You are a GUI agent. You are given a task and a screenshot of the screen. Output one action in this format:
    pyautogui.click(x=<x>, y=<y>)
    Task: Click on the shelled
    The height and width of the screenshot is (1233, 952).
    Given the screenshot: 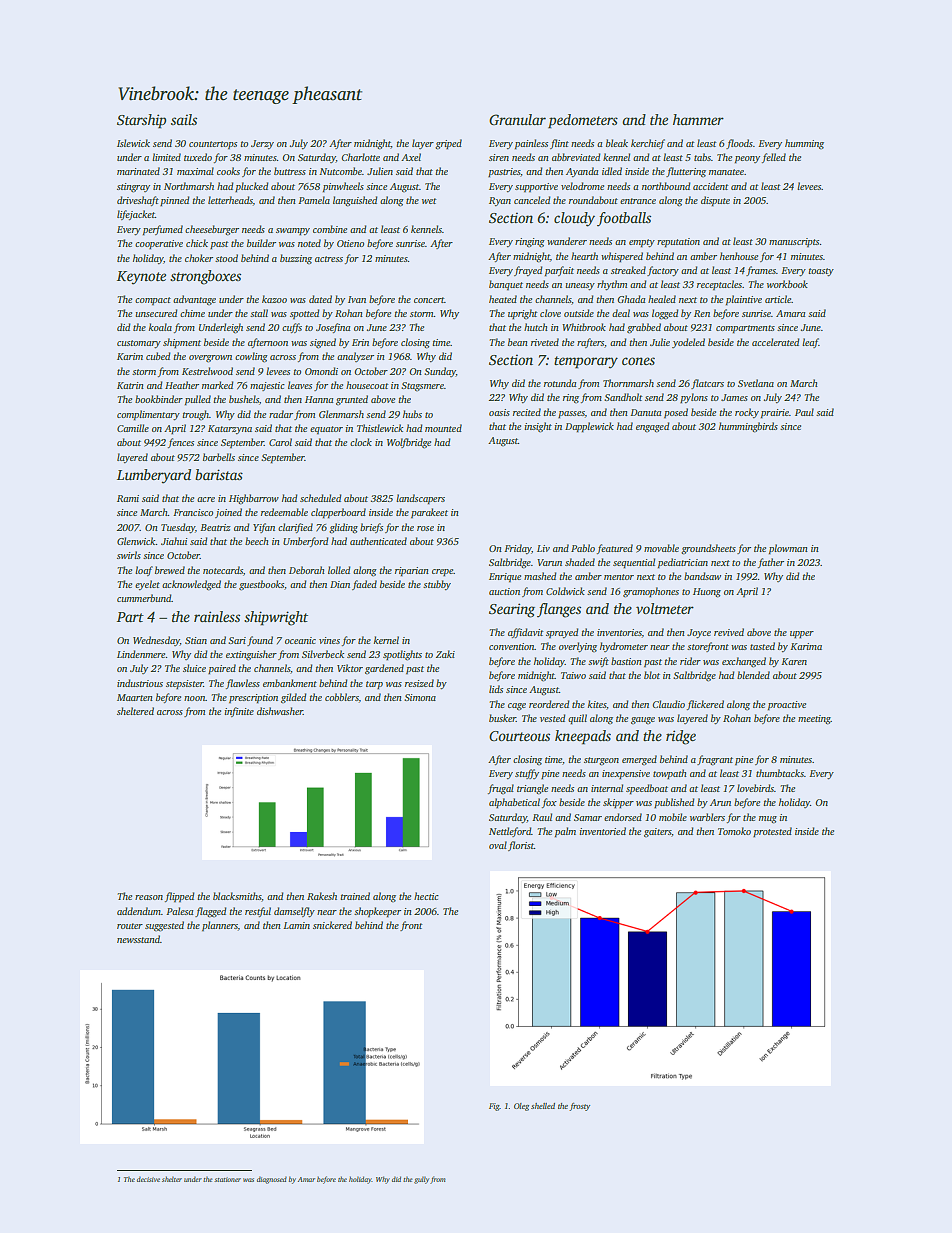 What is the action you would take?
    pyautogui.click(x=543, y=1106)
